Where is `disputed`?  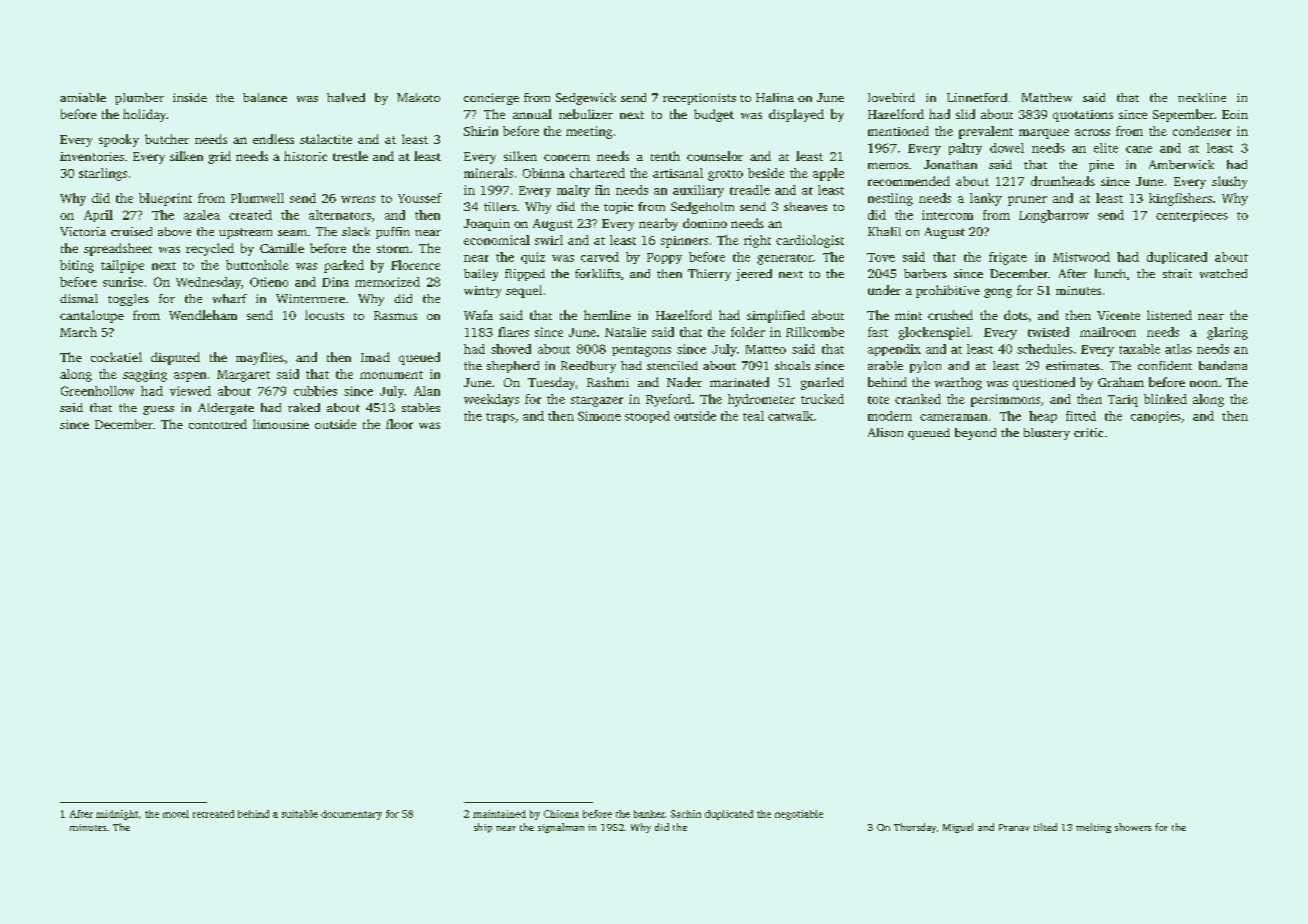
disputed is located at coordinates (175, 358).
